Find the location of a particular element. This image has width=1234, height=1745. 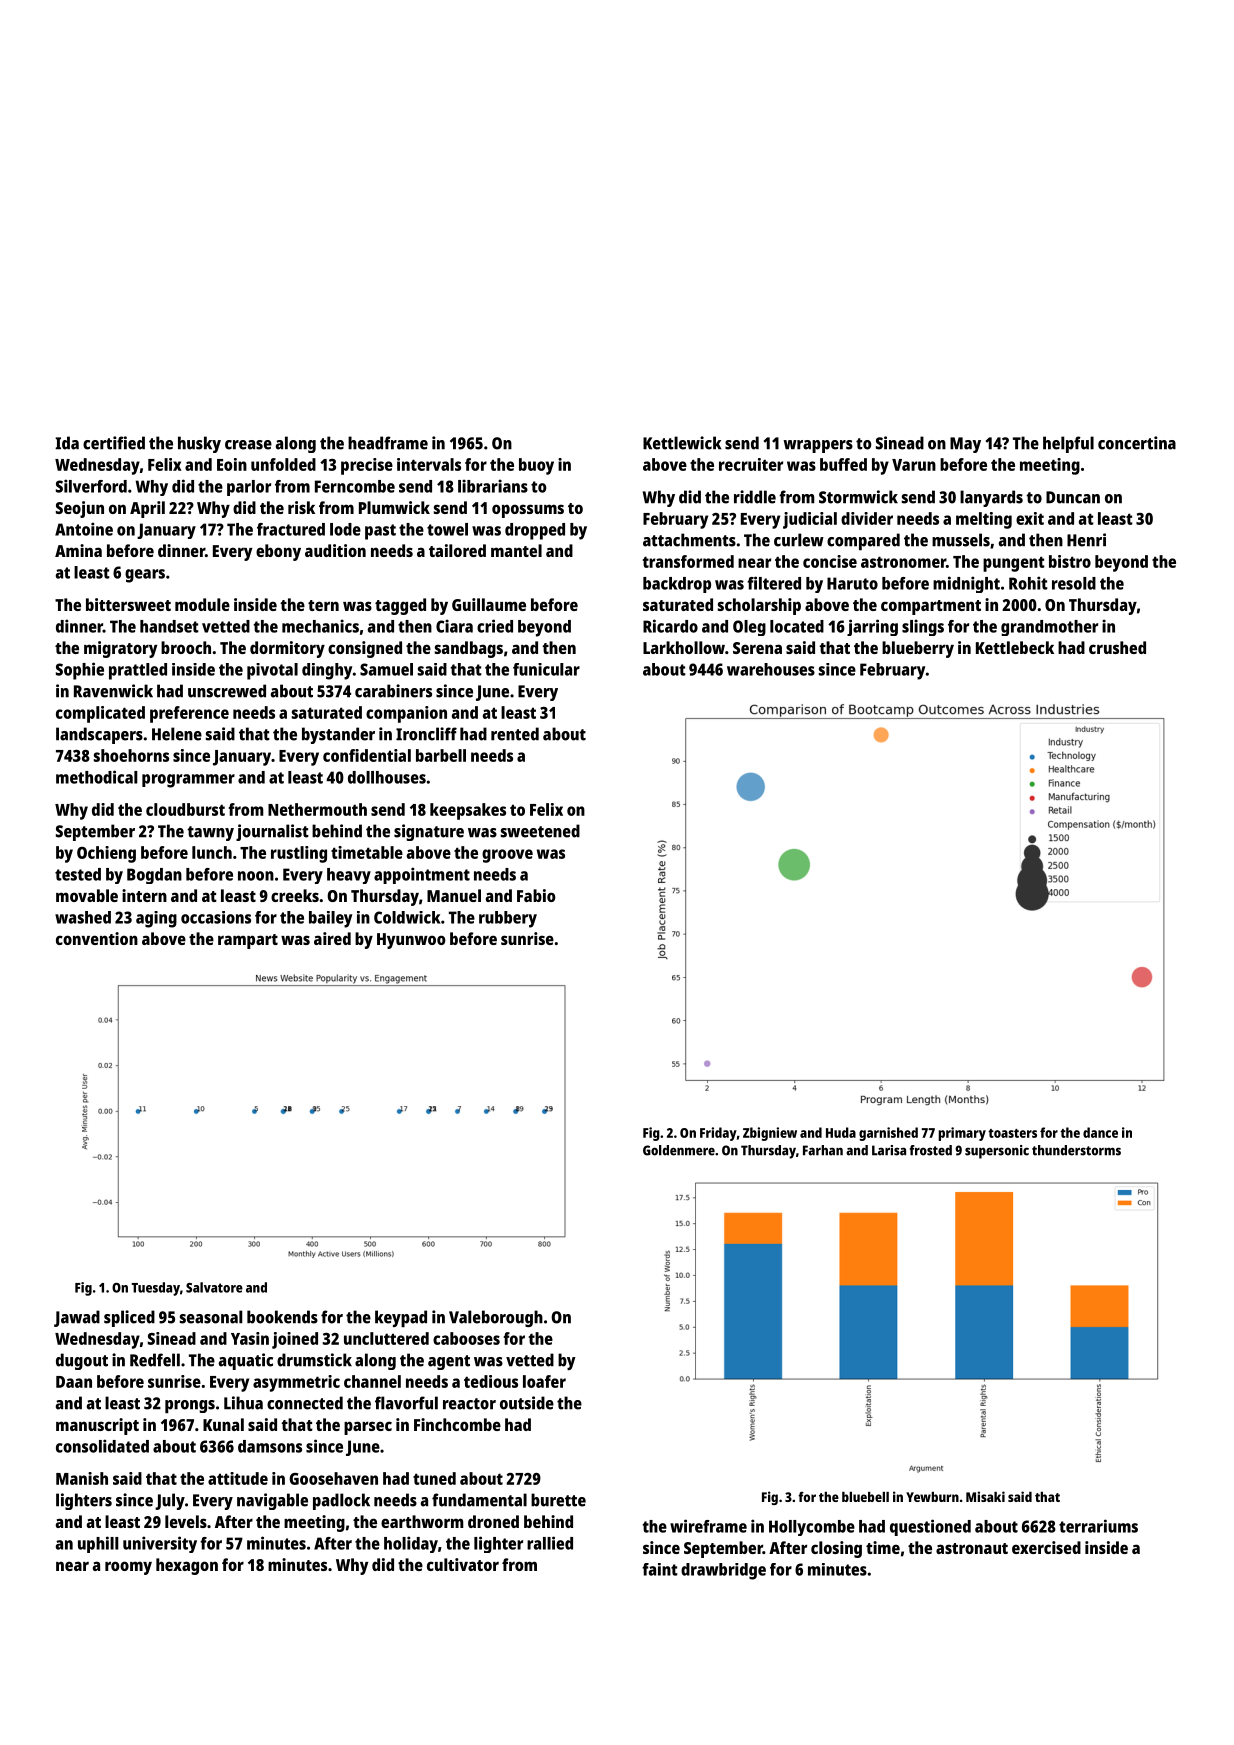

Fabio is located at coordinates (536, 895).
